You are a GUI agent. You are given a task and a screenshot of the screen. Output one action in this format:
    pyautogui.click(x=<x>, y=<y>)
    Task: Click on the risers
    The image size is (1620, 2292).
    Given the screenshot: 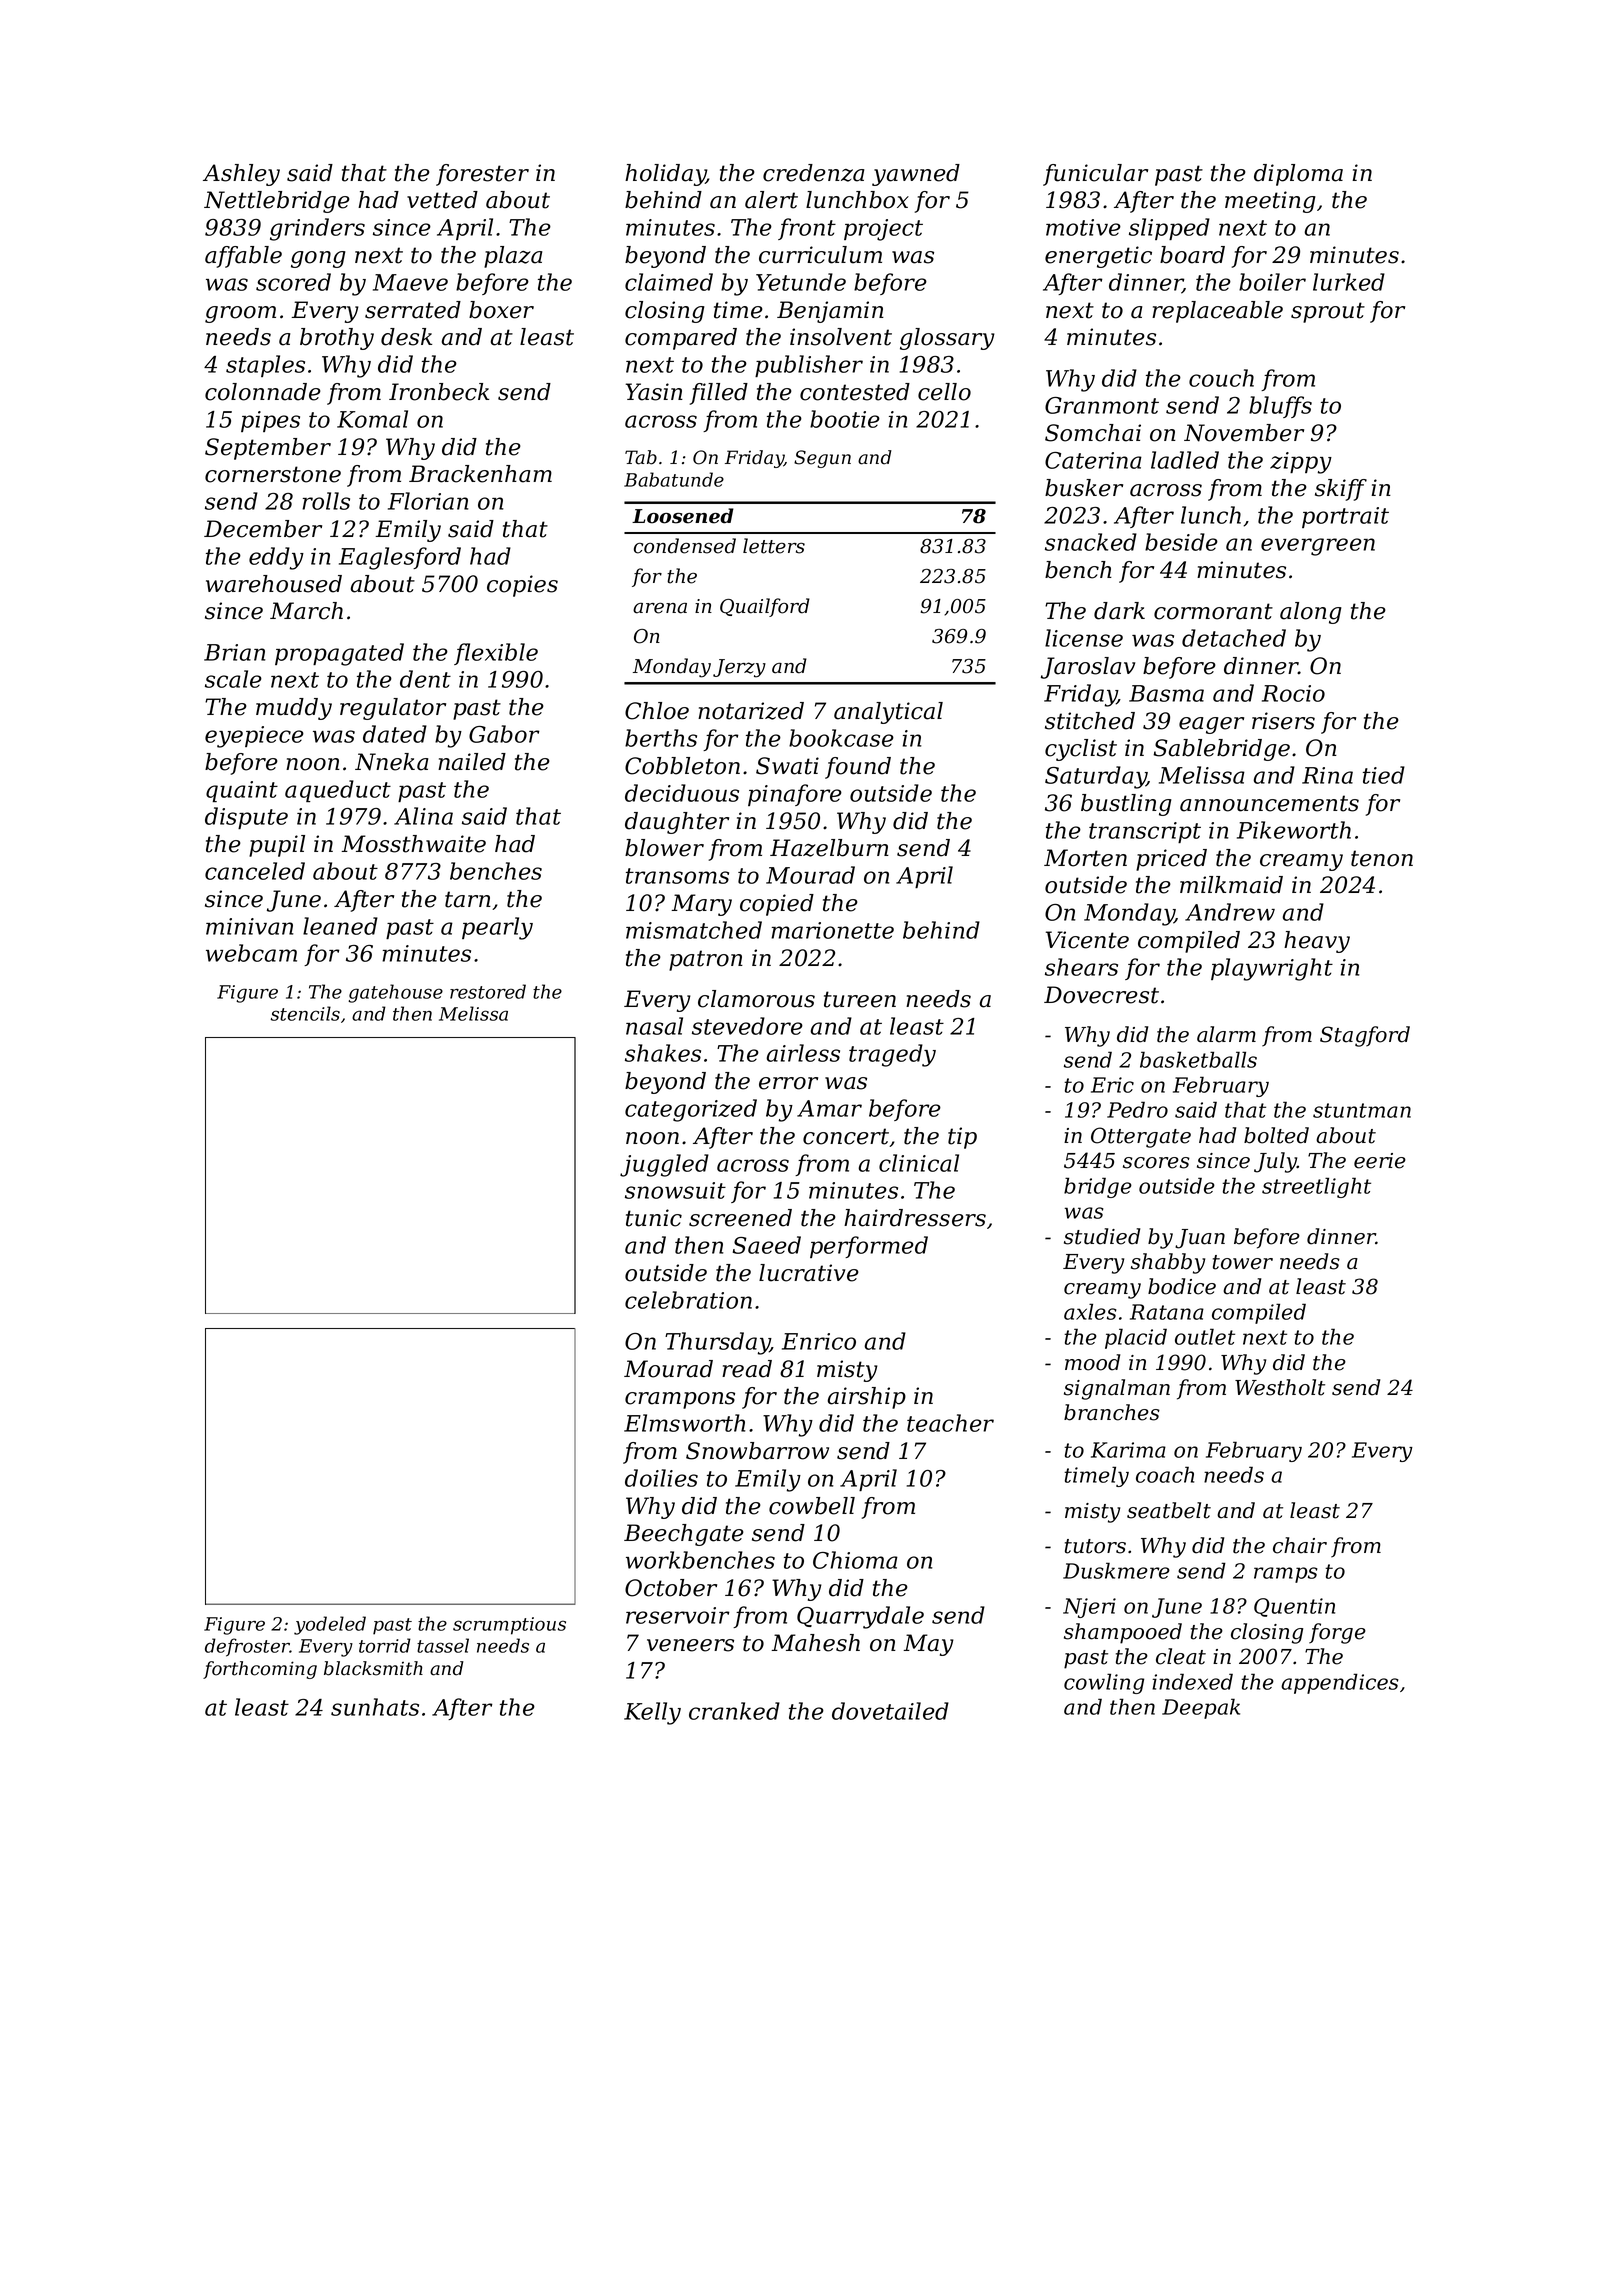 What is the action you would take?
    pyautogui.click(x=1283, y=721)
